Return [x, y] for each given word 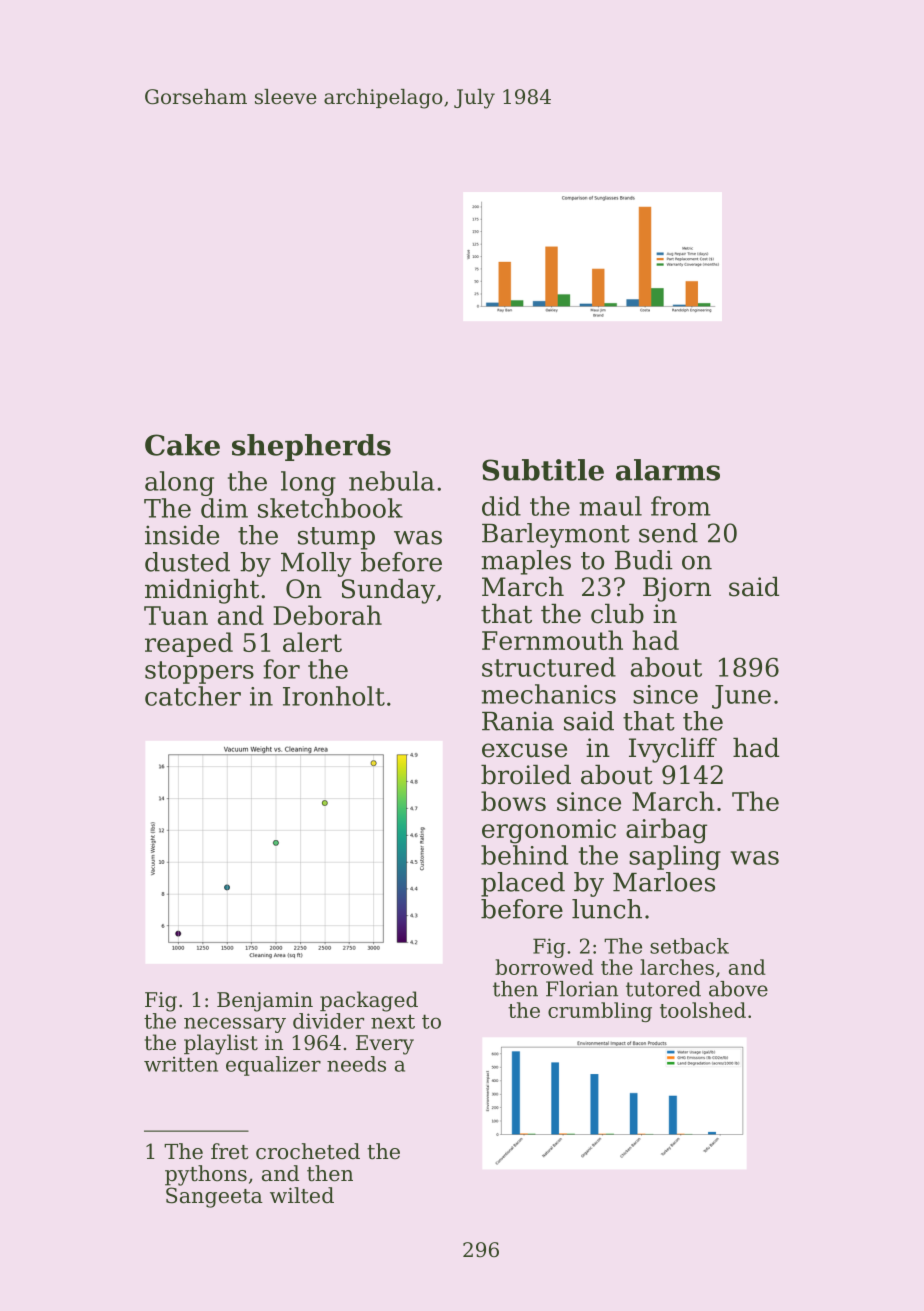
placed [523, 884]
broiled [526, 775]
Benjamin [265, 1002]
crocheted [308, 1151]
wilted [302, 1195]
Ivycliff [673, 750]
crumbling [600, 1012]
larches [677, 967]
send [668, 533]
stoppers [199, 672]
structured [549, 667]
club [617, 614]
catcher [193, 696]
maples [526, 562]
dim [224, 508]
